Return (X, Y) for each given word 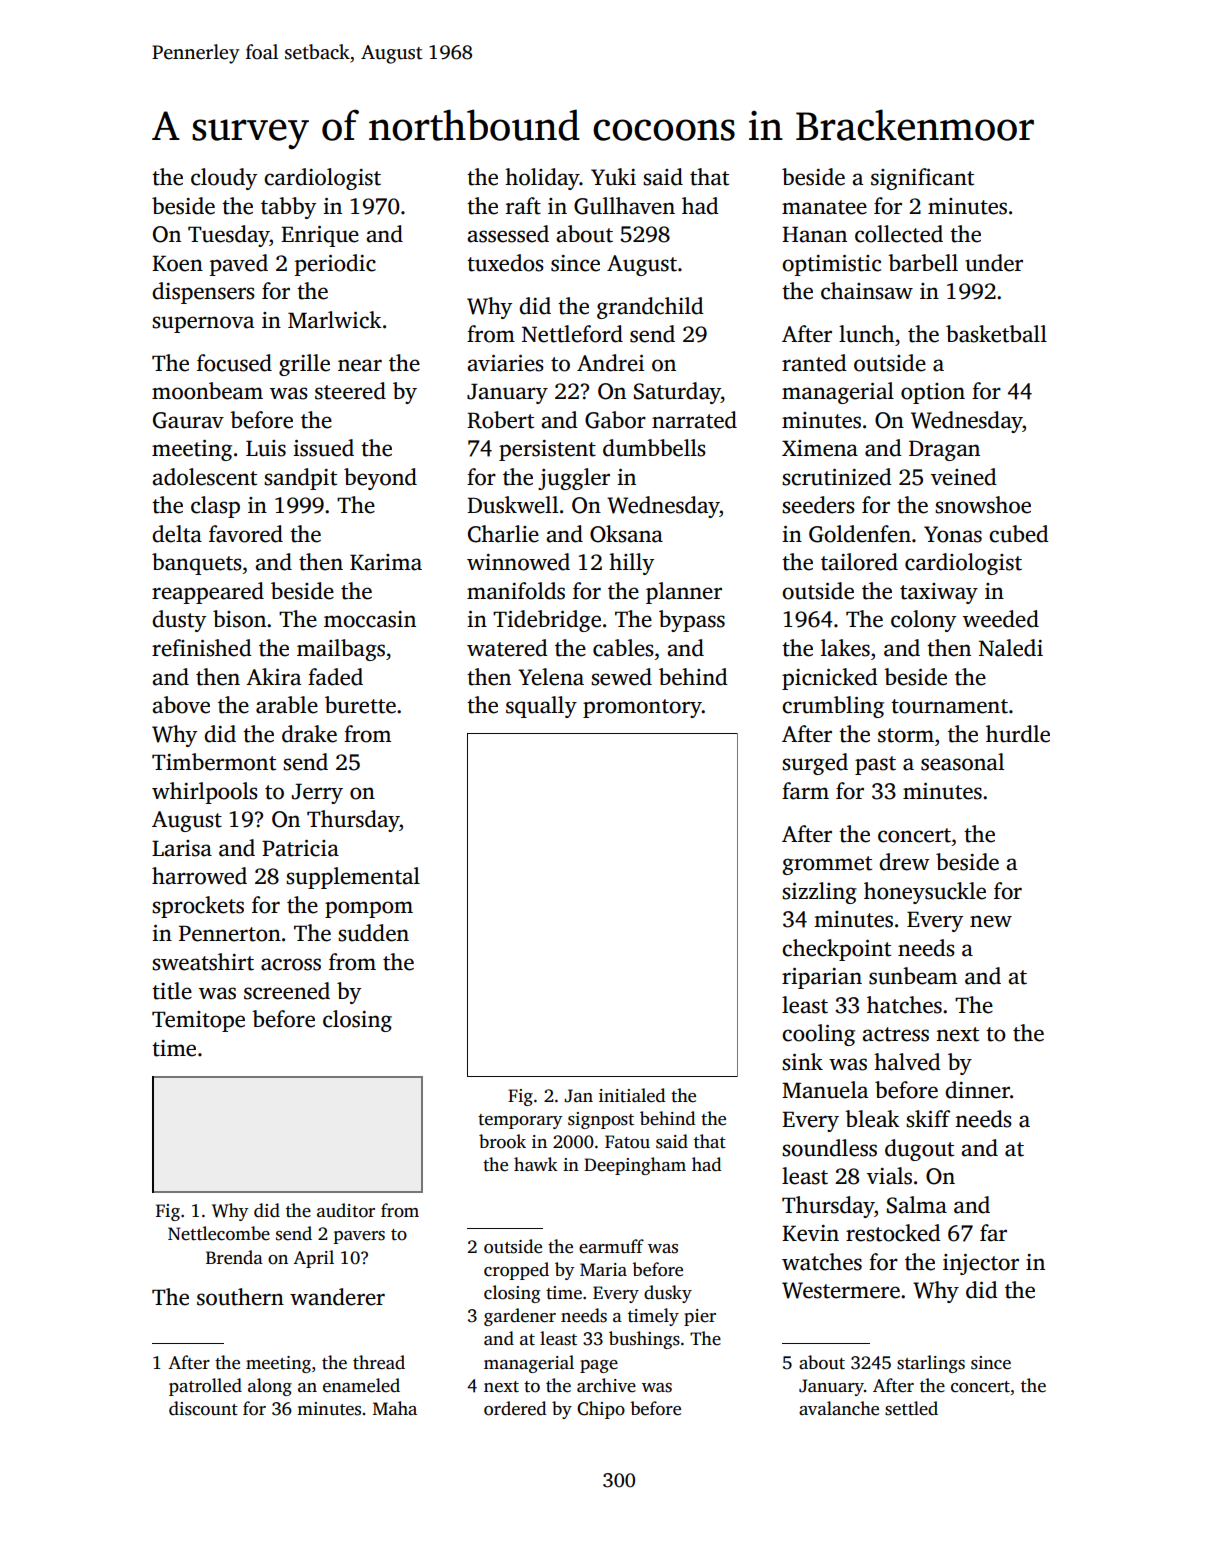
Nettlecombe (219, 1233)
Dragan (944, 450)
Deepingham (635, 1166)
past (875, 765)
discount (203, 1408)
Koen (177, 263)
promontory (642, 708)
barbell (923, 263)
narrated (694, 420)
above (181, 705)
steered (350, 391)
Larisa (182, 848)
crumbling (833, 707)
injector (981, 1264)
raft (523, 206)
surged (815, 764)
